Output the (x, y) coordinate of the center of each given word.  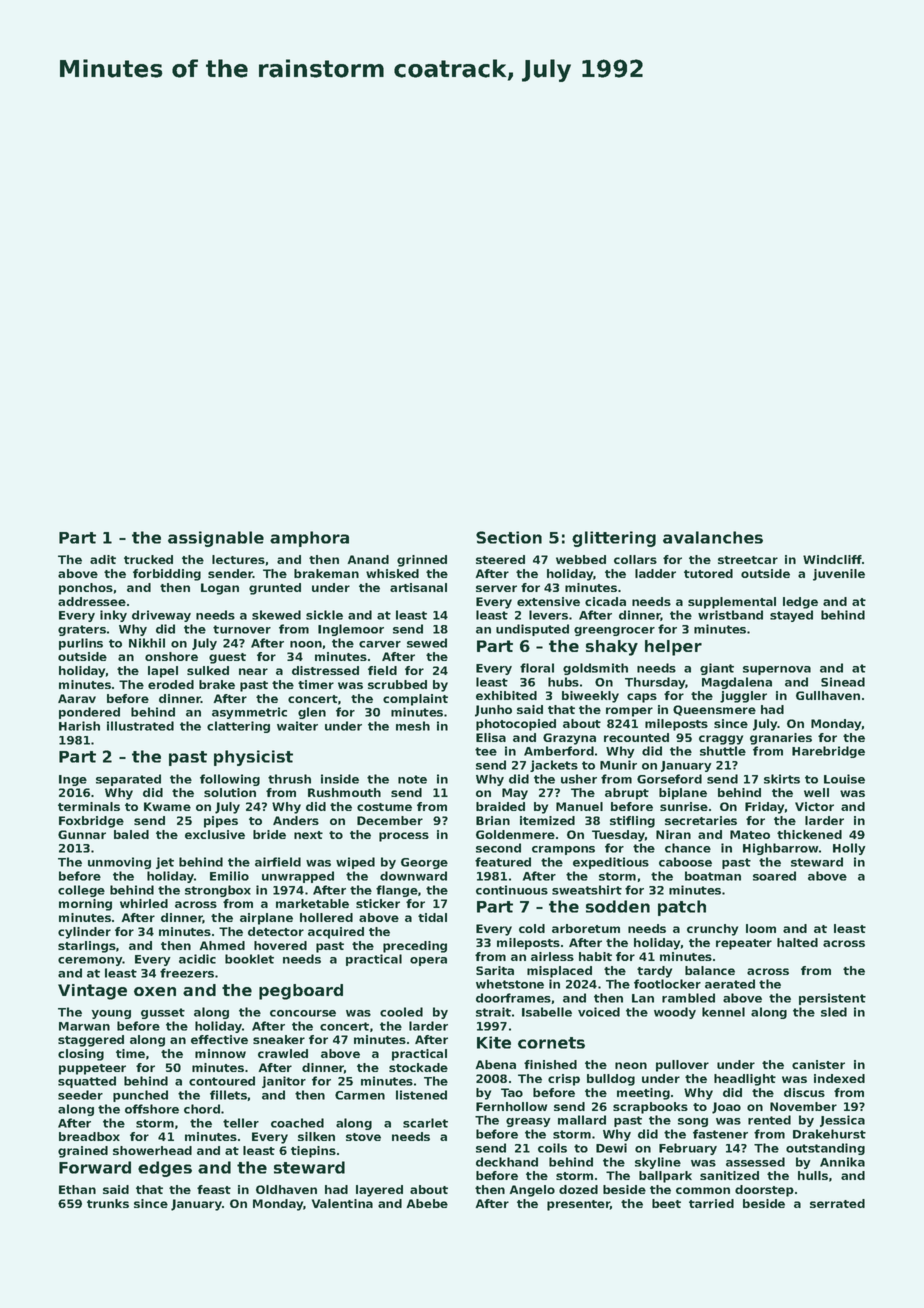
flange (397, 891)
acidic (197, 959)
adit (103, 559)
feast (214, 1189)
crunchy (712, 930)
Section (509, 537)
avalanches (713, 537)
